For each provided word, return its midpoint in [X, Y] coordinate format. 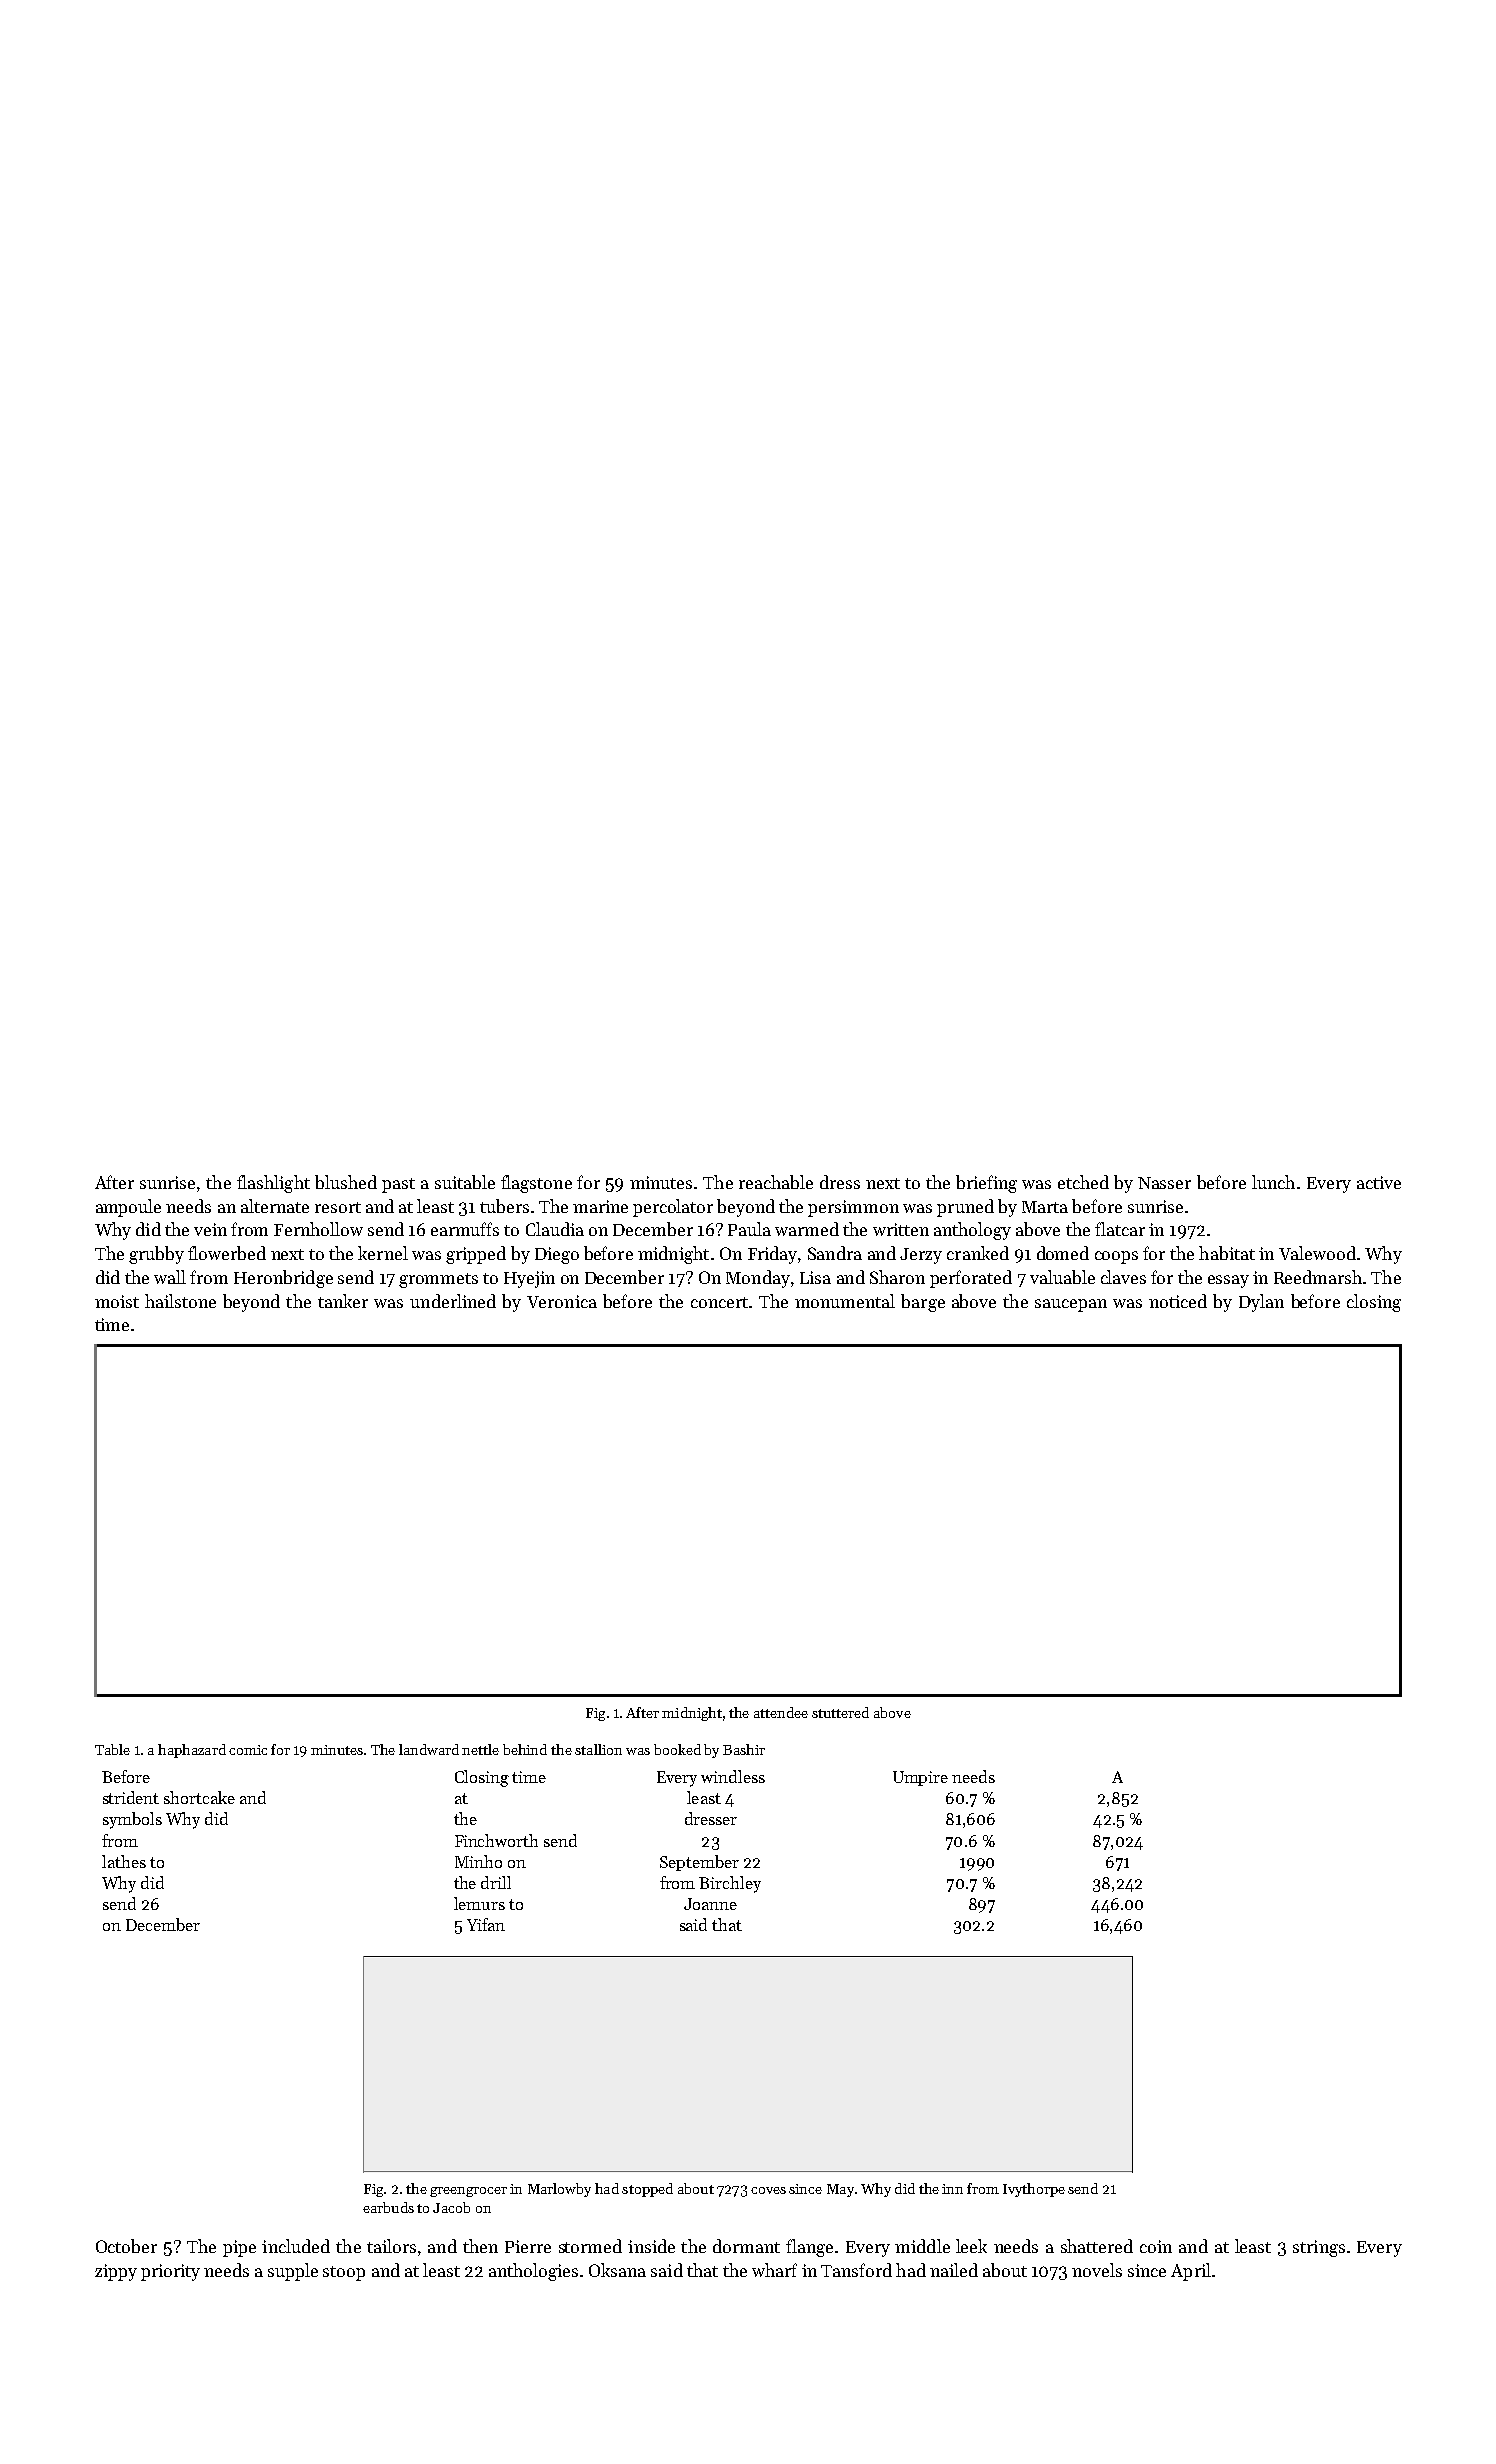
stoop [344, 2273]
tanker [343, 1301]
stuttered [840, 1712]
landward [429, 1749]
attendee [781, 1712]
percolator [673, 1208]
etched [1083, 1182]
